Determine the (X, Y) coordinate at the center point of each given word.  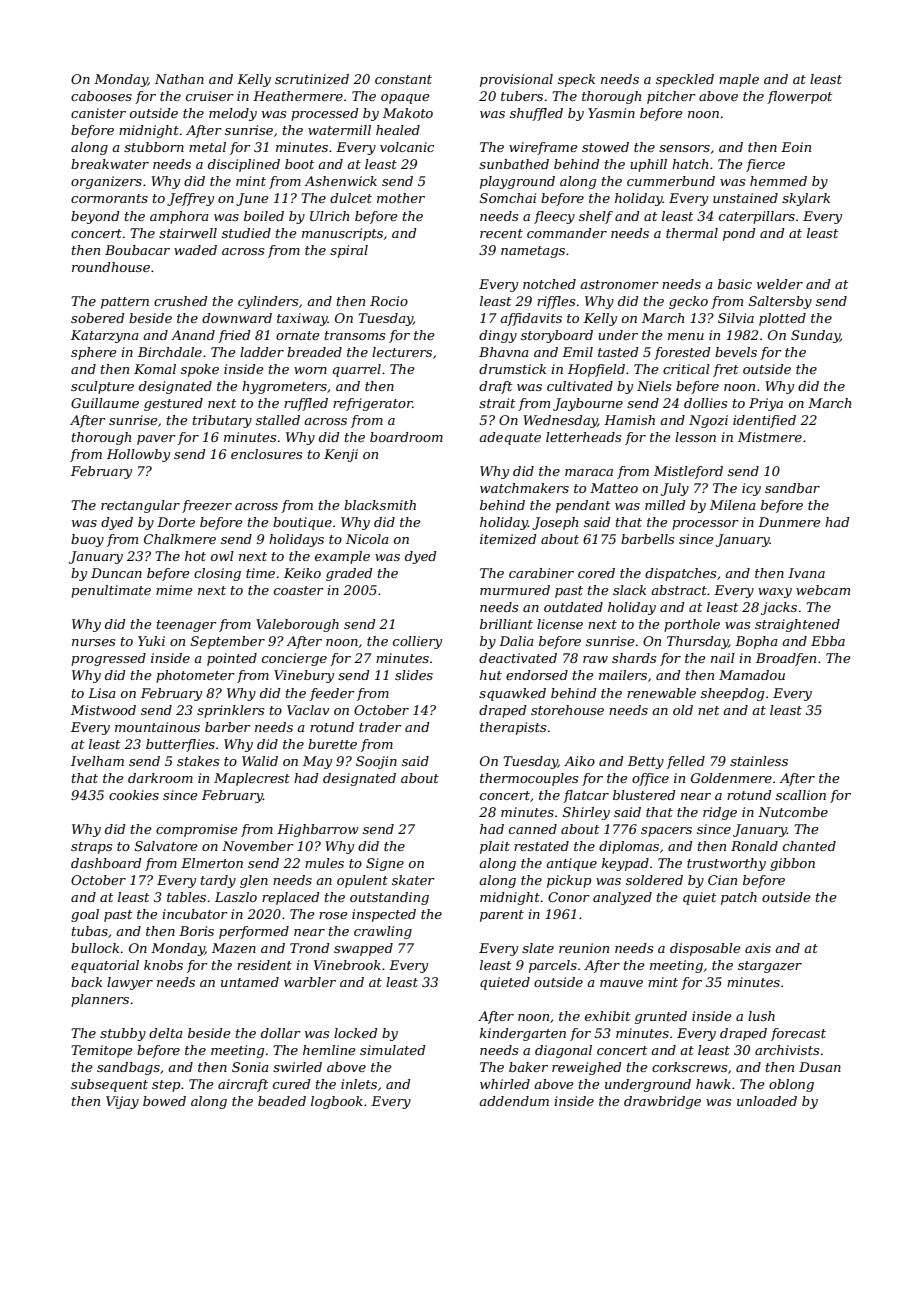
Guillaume (105, 403)
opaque (405, 99)
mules (324, 863)
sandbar (792, 488)
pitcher (671, 97)
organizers (106, 182)
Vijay (122, 1102)
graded (349, 574)
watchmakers (524, 488)
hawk (713, 1084)
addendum (514, 1101)
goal (85, 915)
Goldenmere (731, 778)
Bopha (756, 642)
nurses (93, 642)
